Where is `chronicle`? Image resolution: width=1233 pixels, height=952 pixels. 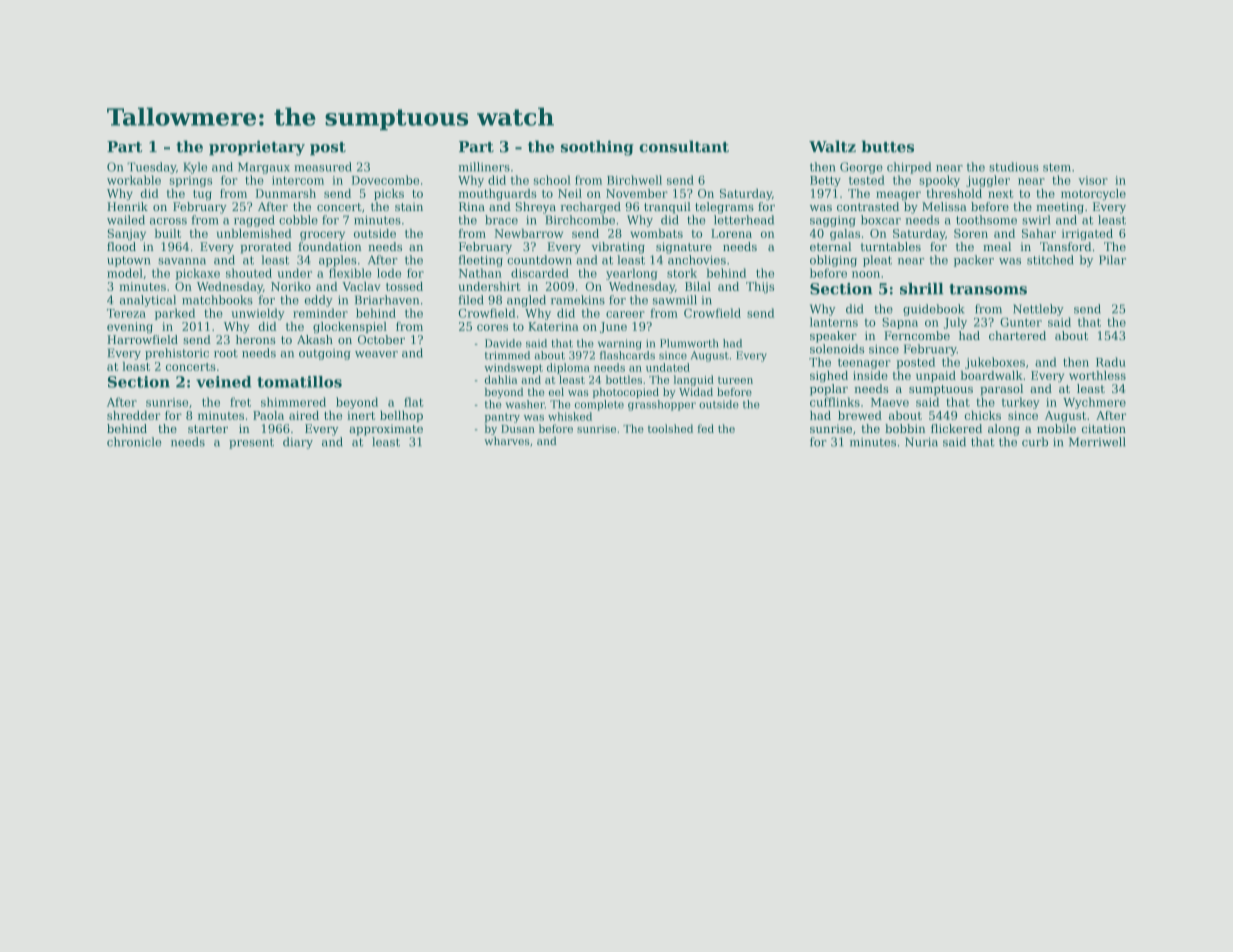
chronicle is located at coordinates (134, 442).
